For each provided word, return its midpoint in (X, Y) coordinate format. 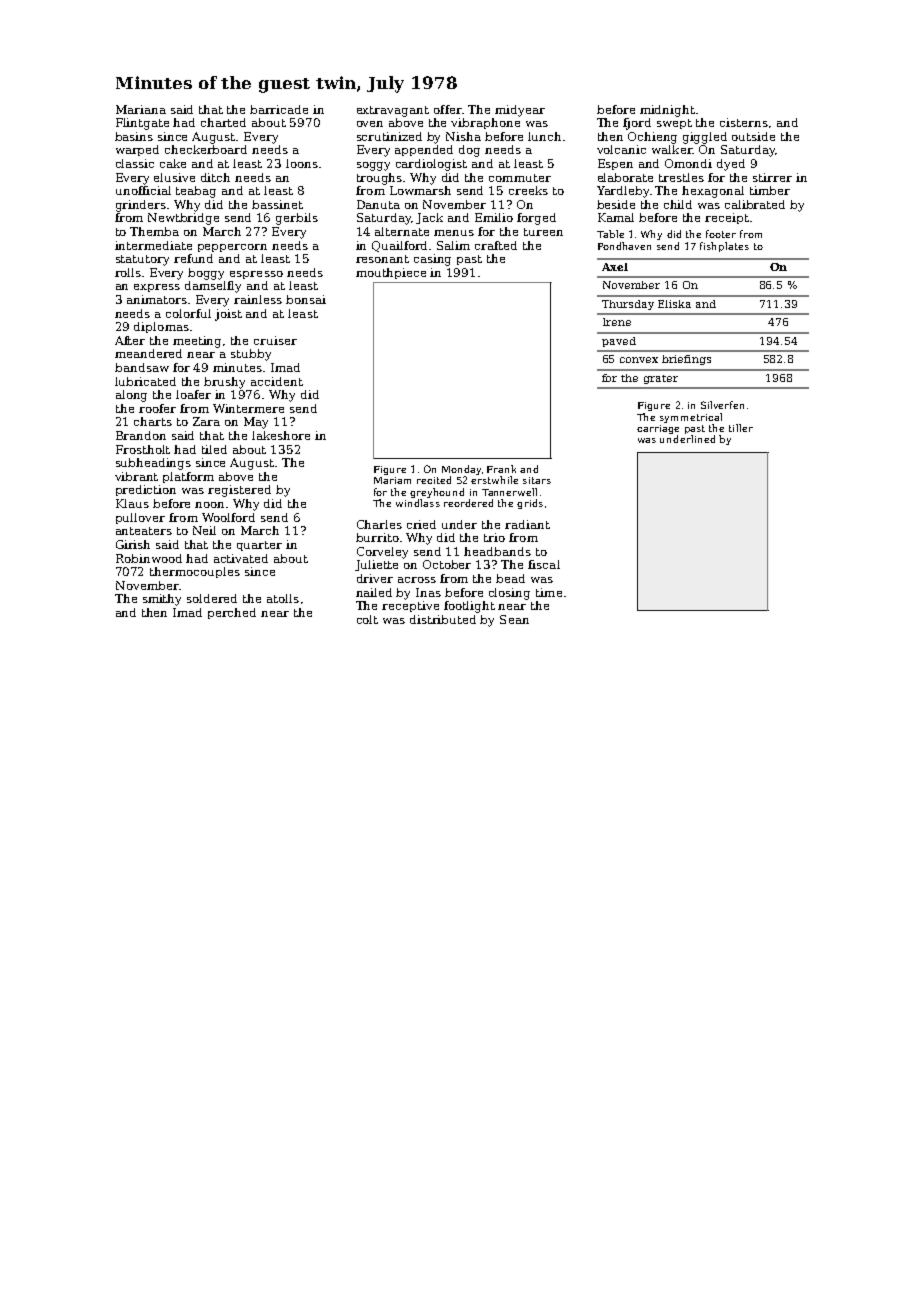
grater (661, 379)
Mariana (141, 109)
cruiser (275, 340)
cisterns (744, 122)
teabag (196, 192)
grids (530, 504)
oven (370, 124)
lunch (544, 136)
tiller (741, 428)
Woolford (228, 517)
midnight (667, 111)
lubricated (145, 381)
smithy (162, 600)
